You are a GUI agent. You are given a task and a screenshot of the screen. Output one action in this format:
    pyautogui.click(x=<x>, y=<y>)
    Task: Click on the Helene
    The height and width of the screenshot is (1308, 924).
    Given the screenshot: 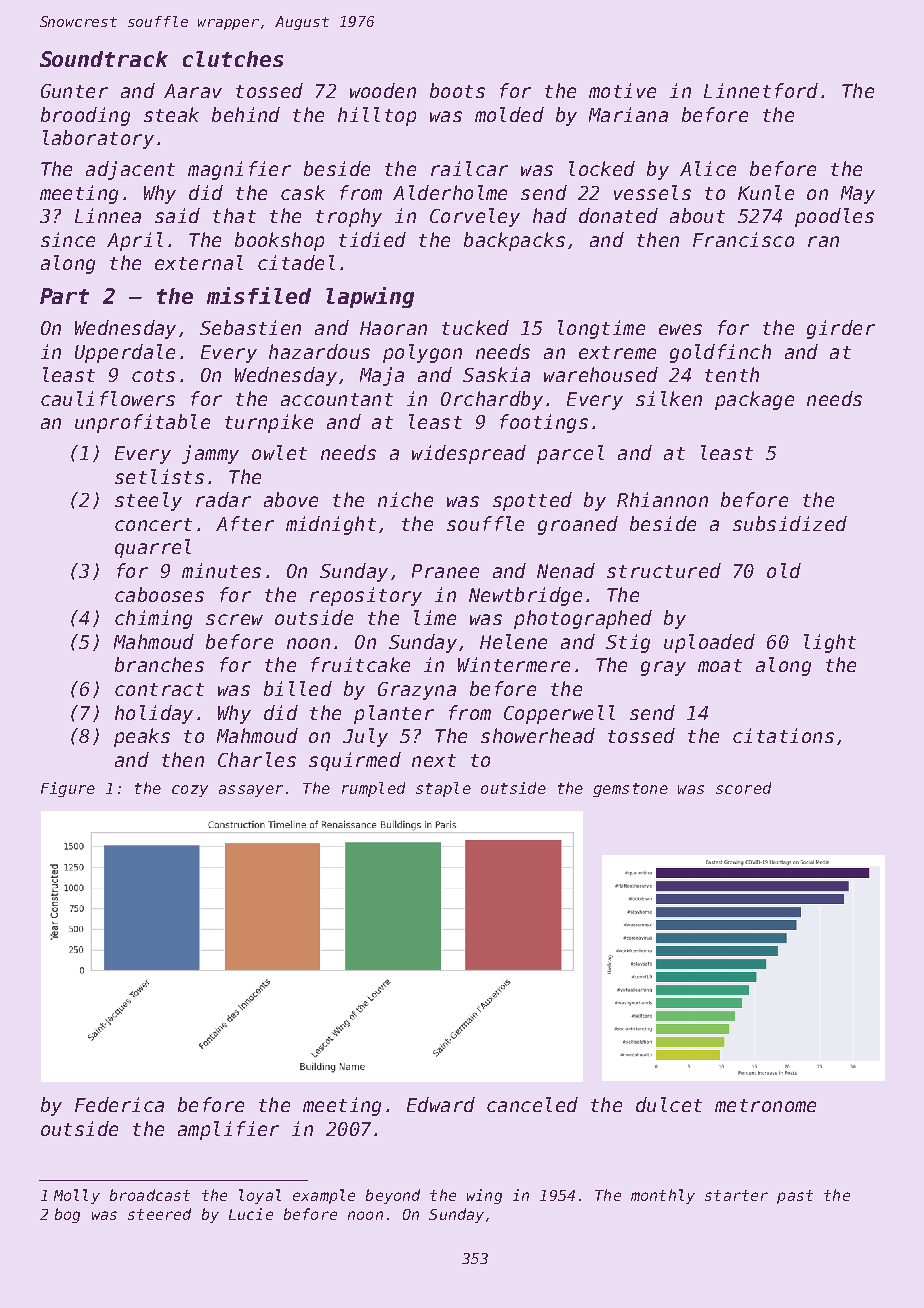 What is the action you would take?
    pyautogui.click(x=513, y=641)
